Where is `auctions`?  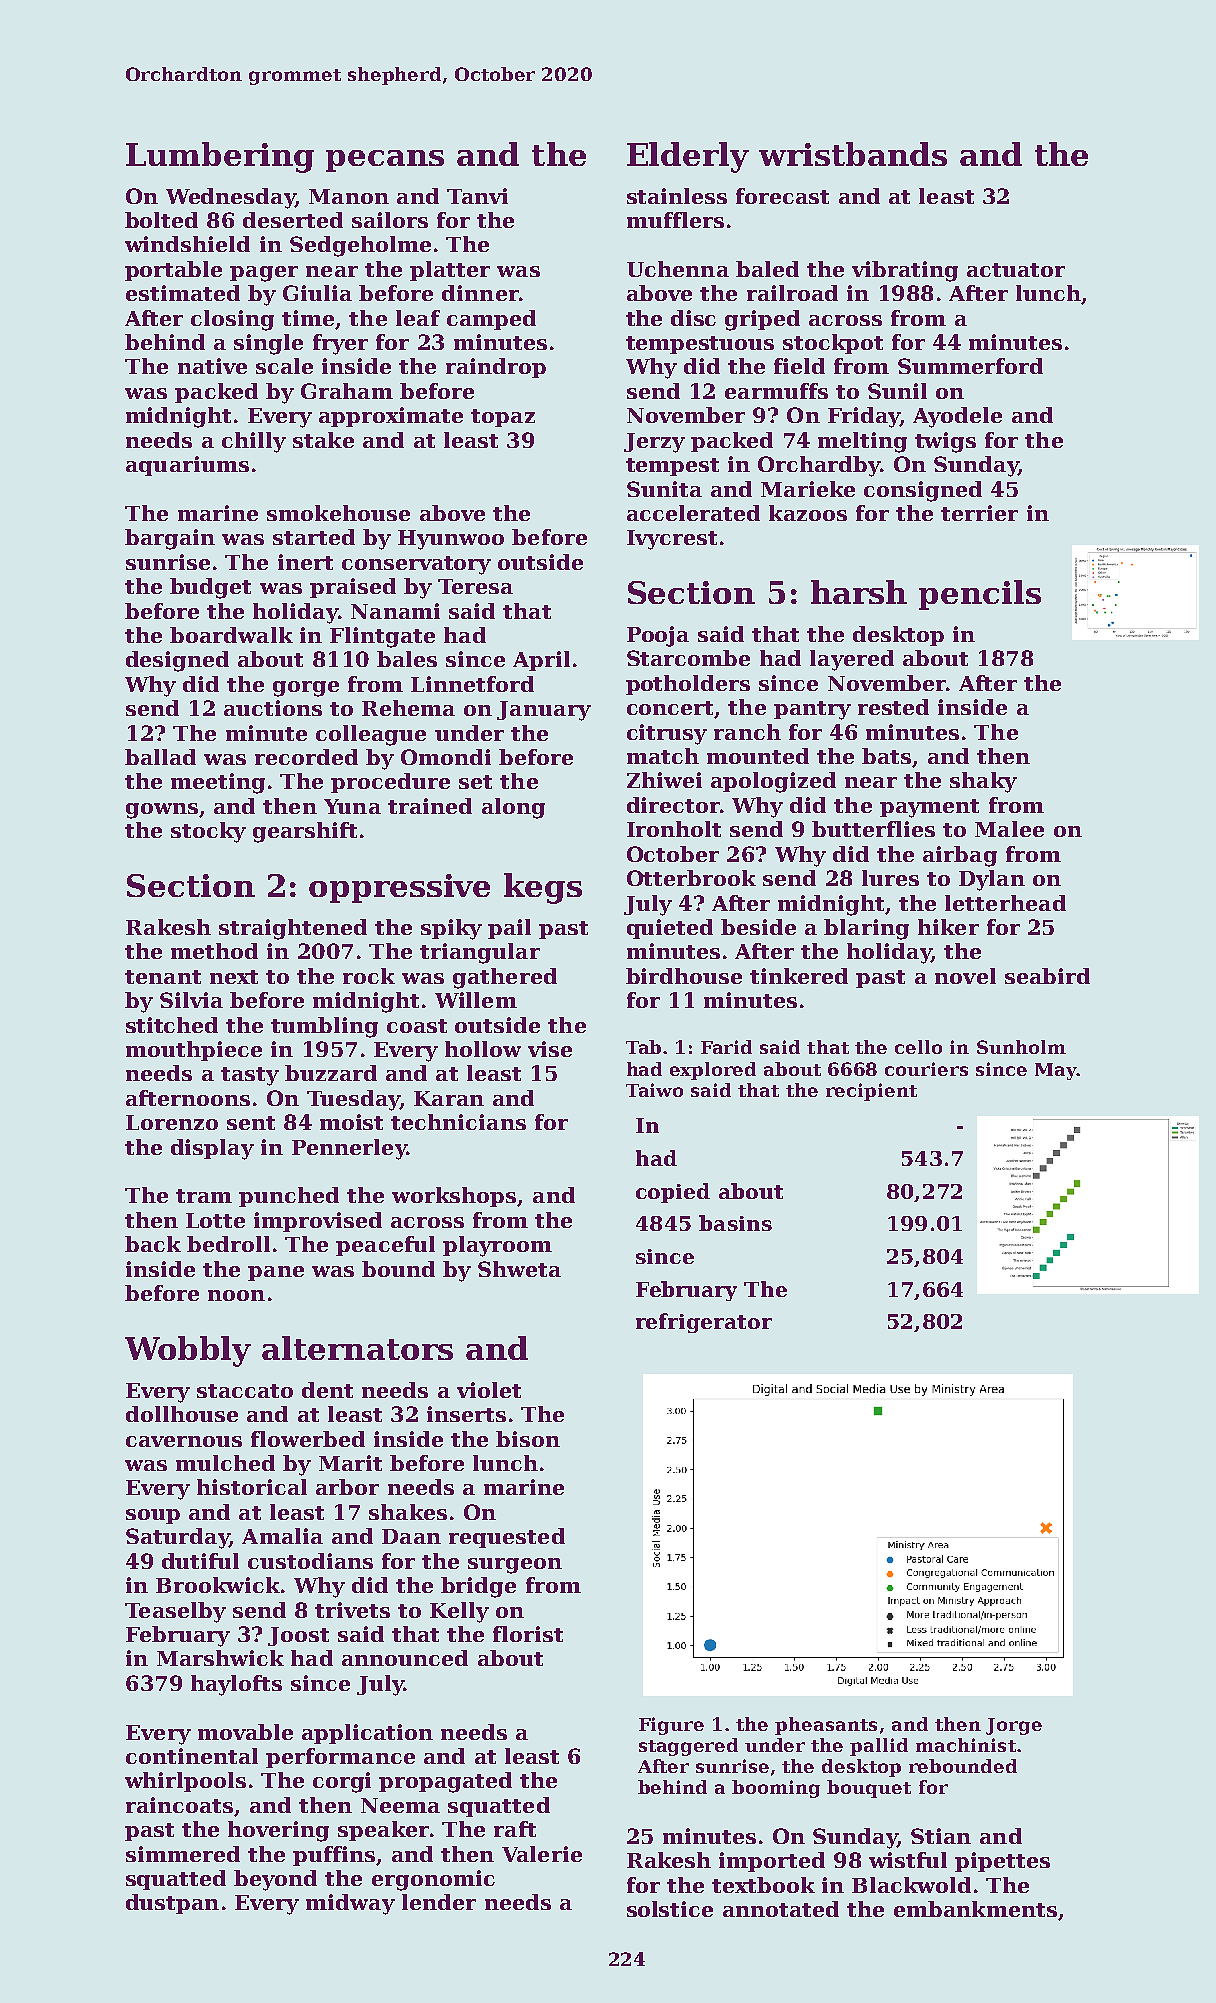
auctions is located at coordinates (273, 708).
